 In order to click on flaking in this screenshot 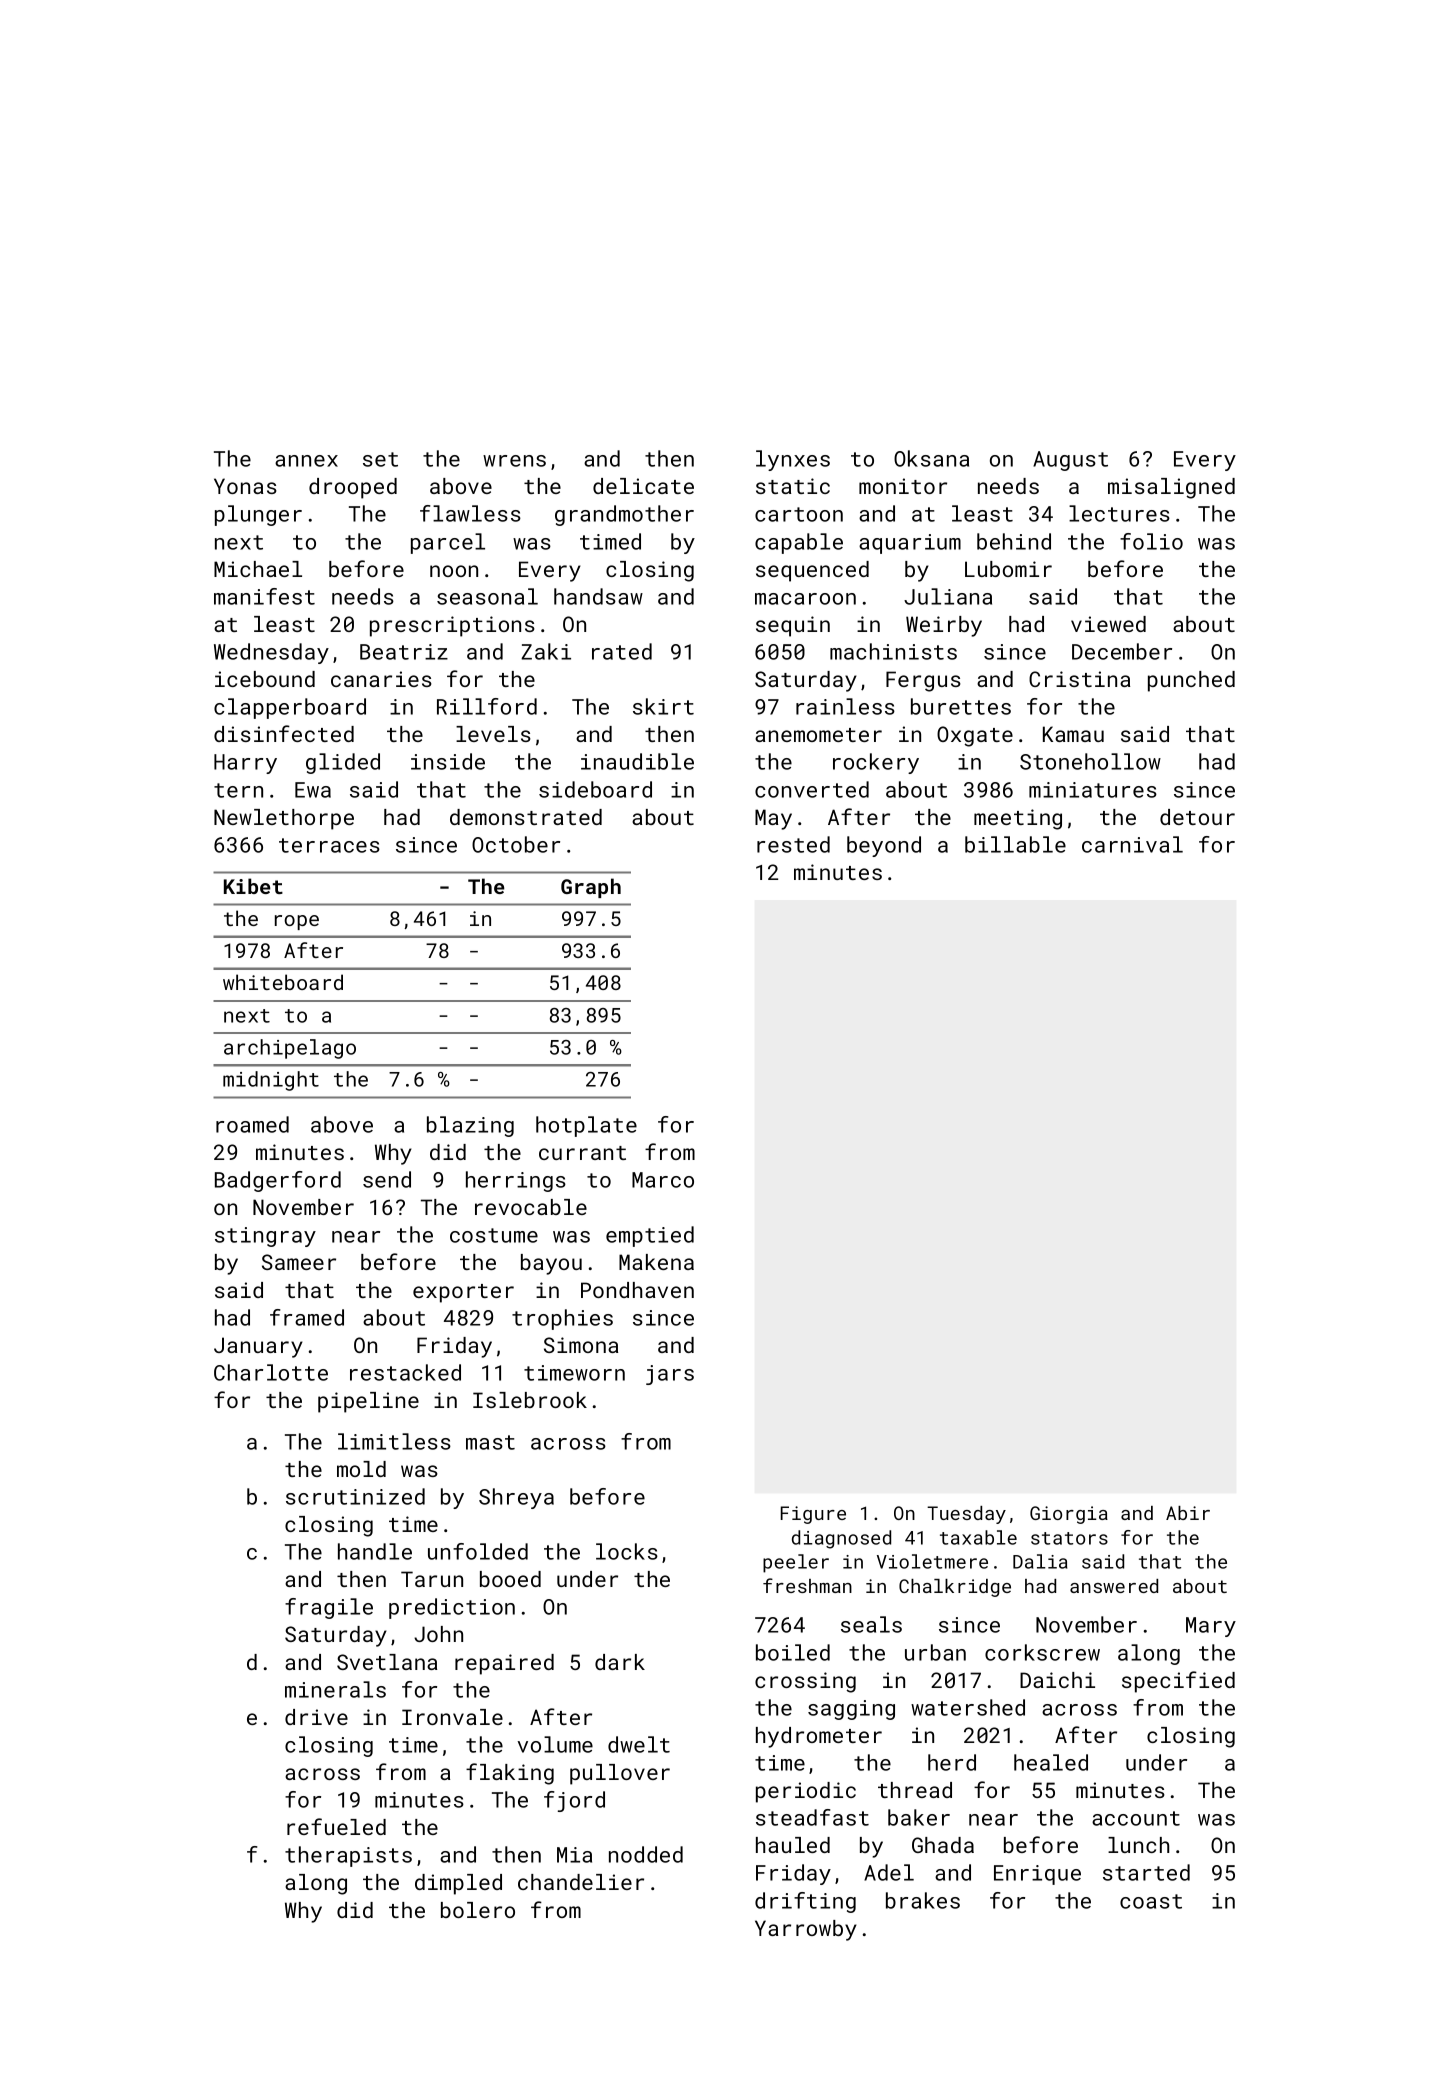, I will do `click(510, 1774)`.
